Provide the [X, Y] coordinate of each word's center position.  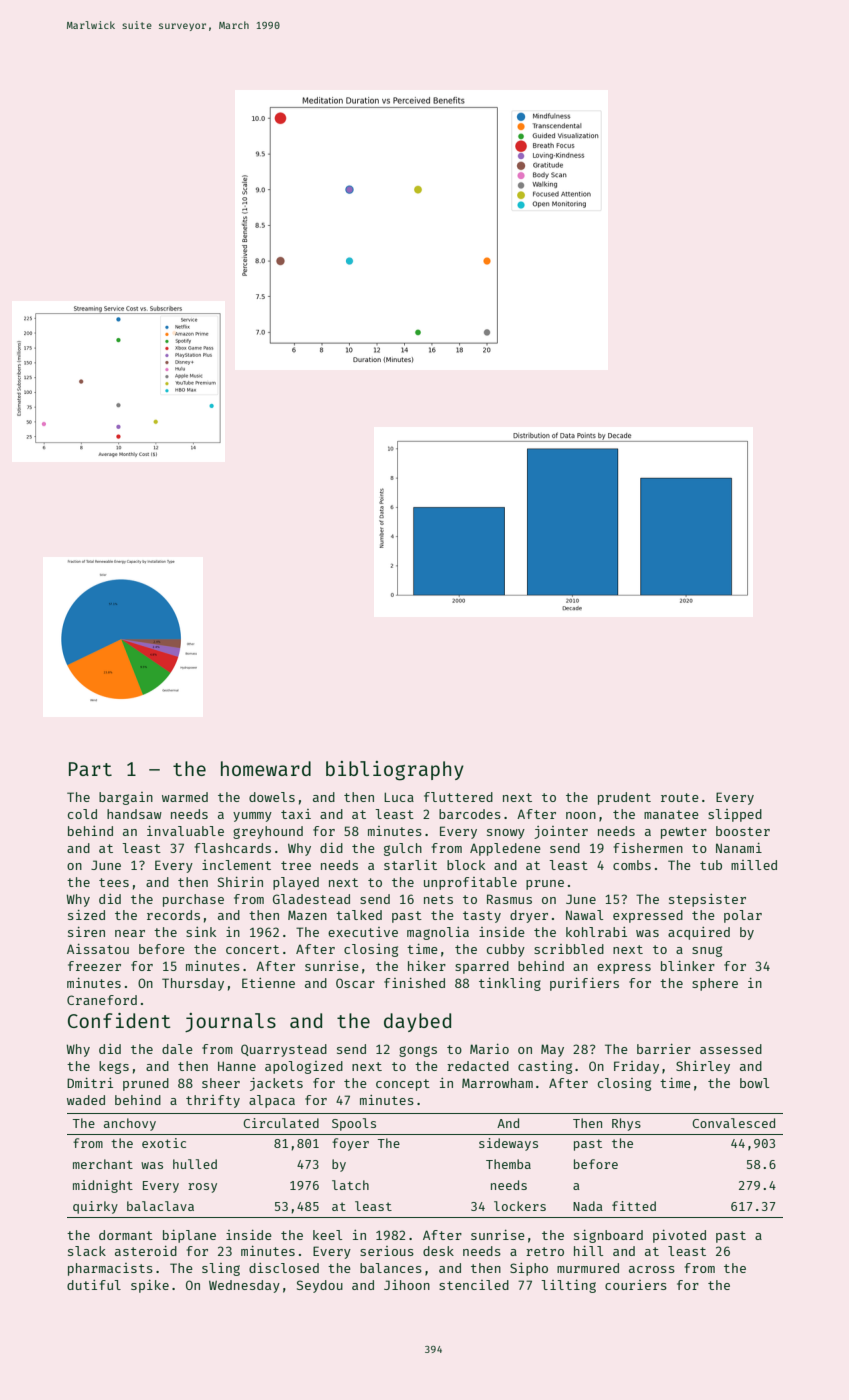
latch [350, 1185]
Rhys [626, 1124]
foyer [350, 1144]
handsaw [134, 814]
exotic [164, 1143]
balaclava [160, 1206]
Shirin [240, 882]
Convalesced [733, 1123]
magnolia [438, 933]
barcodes [470, 814]
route [680, 797]
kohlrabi [596, 932]
